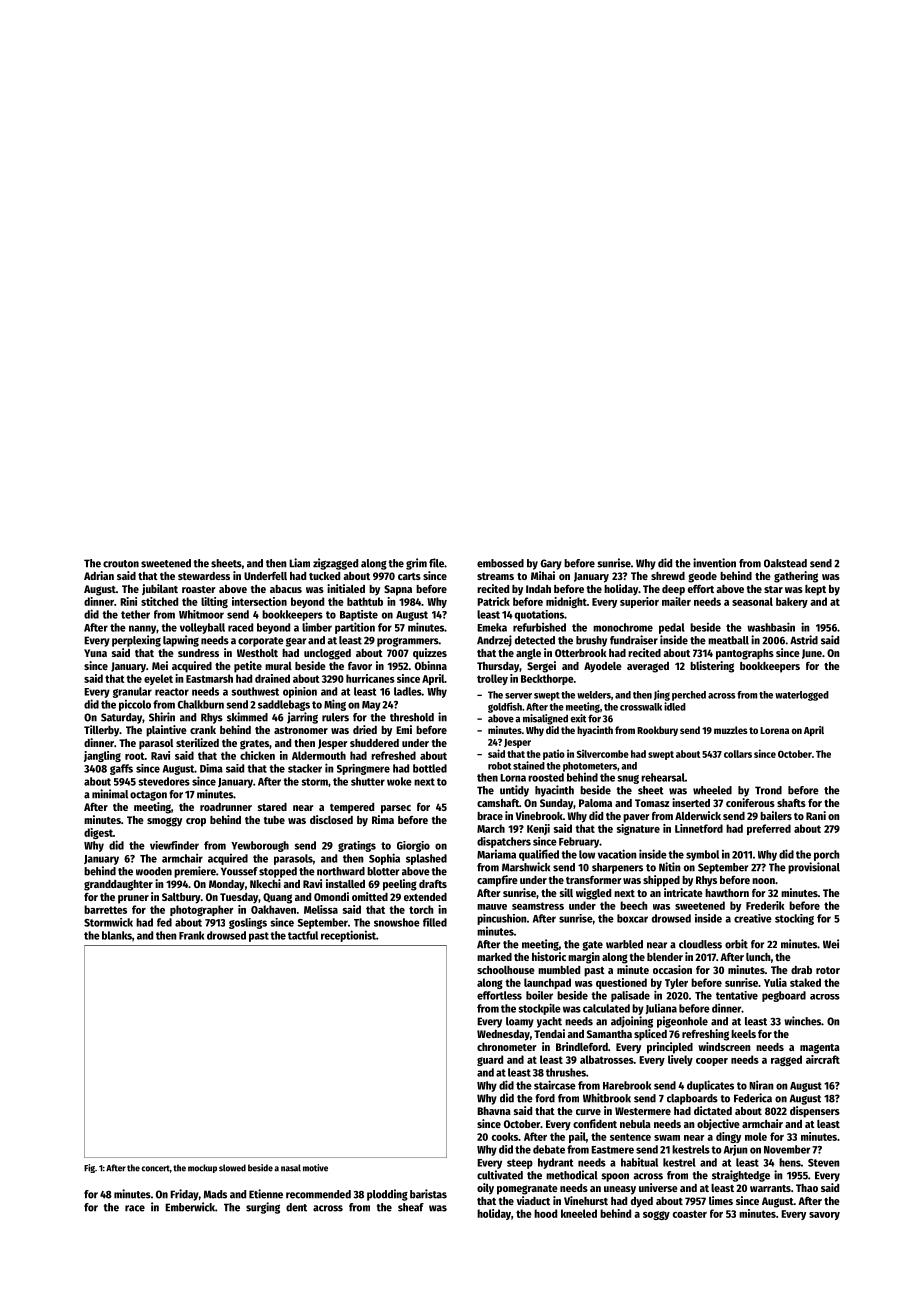 The image size is (924, 1308). Describe the element at coordinates (796, 577) in the screenshot. I see `gathering` at that location.
